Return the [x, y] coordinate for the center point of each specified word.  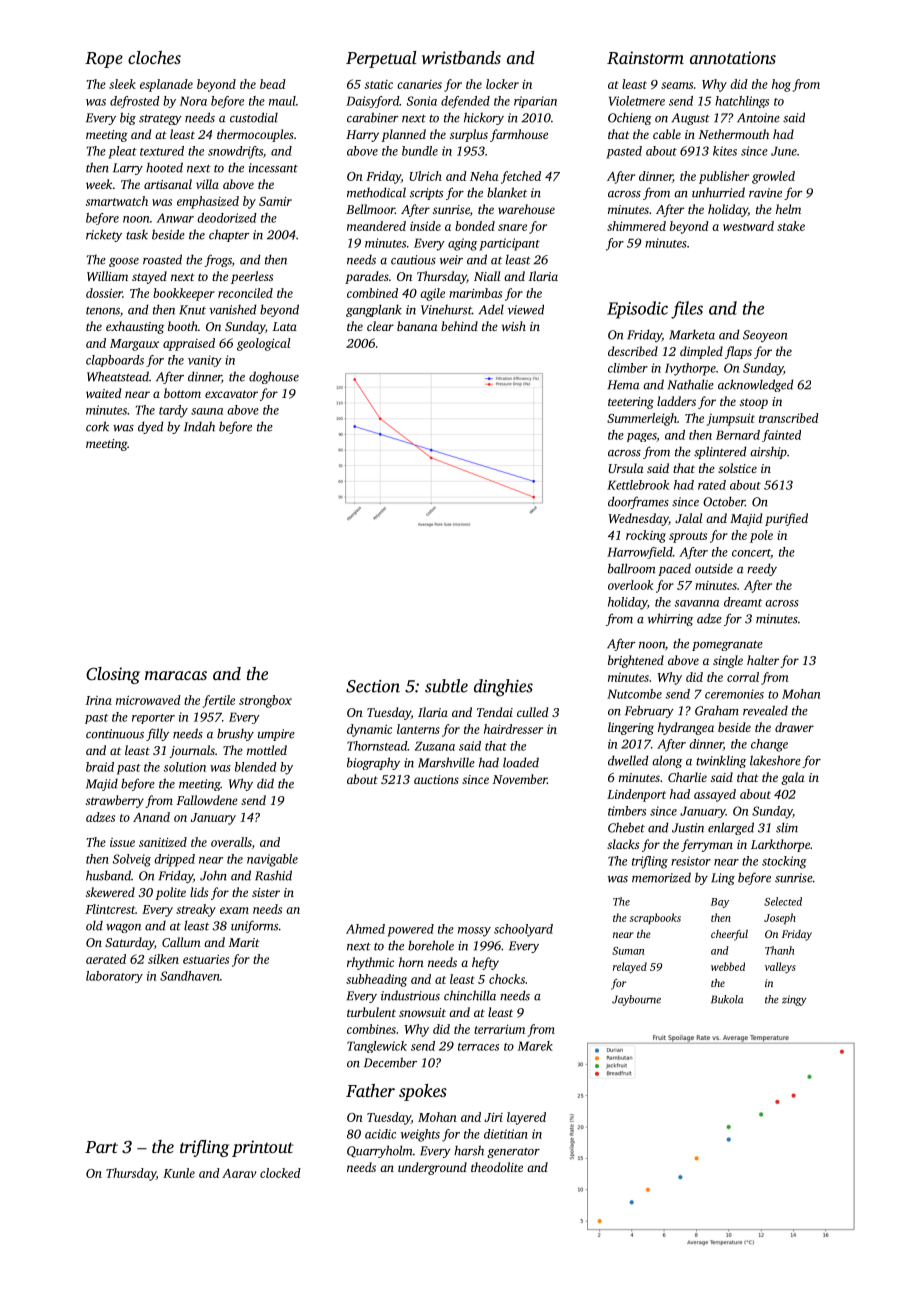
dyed [151, 427]
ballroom [631, 568]
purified [786, 519]
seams [677, 85]
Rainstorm [645, 58]
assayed [715, 795]
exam [234, 910]
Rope [104, 60]
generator [513, 1153]
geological [263, 344]
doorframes [638, 502]
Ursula [626, 468]
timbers [627, 811]
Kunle [179, 1173]
